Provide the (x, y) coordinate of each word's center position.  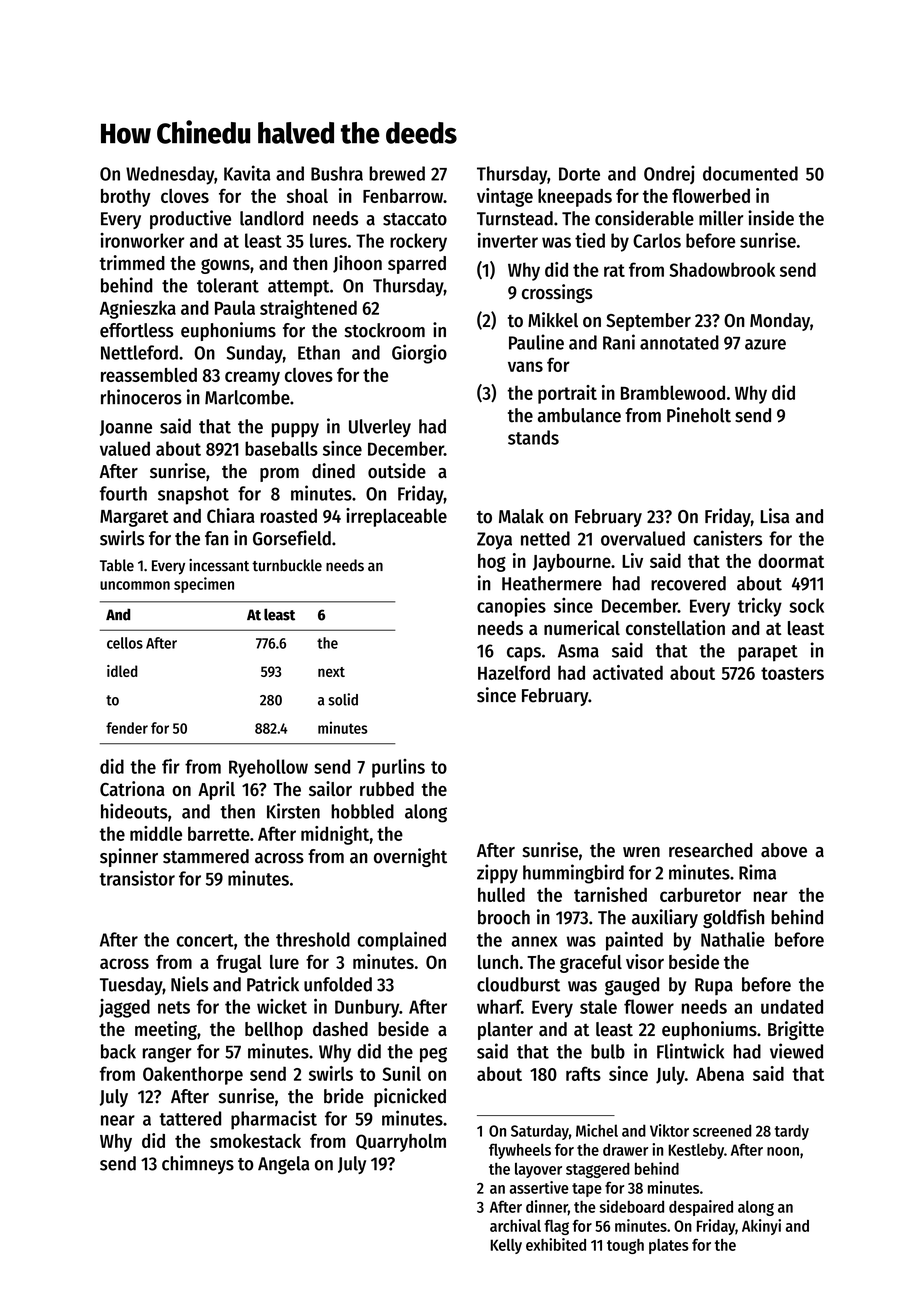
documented (750, 173)
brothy (126, 198)
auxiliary (665, 918)
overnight (410, 857)
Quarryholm (401, 1143)
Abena (720, 1074)
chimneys (198, 1164)
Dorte (579, 174)
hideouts (134, 811)
